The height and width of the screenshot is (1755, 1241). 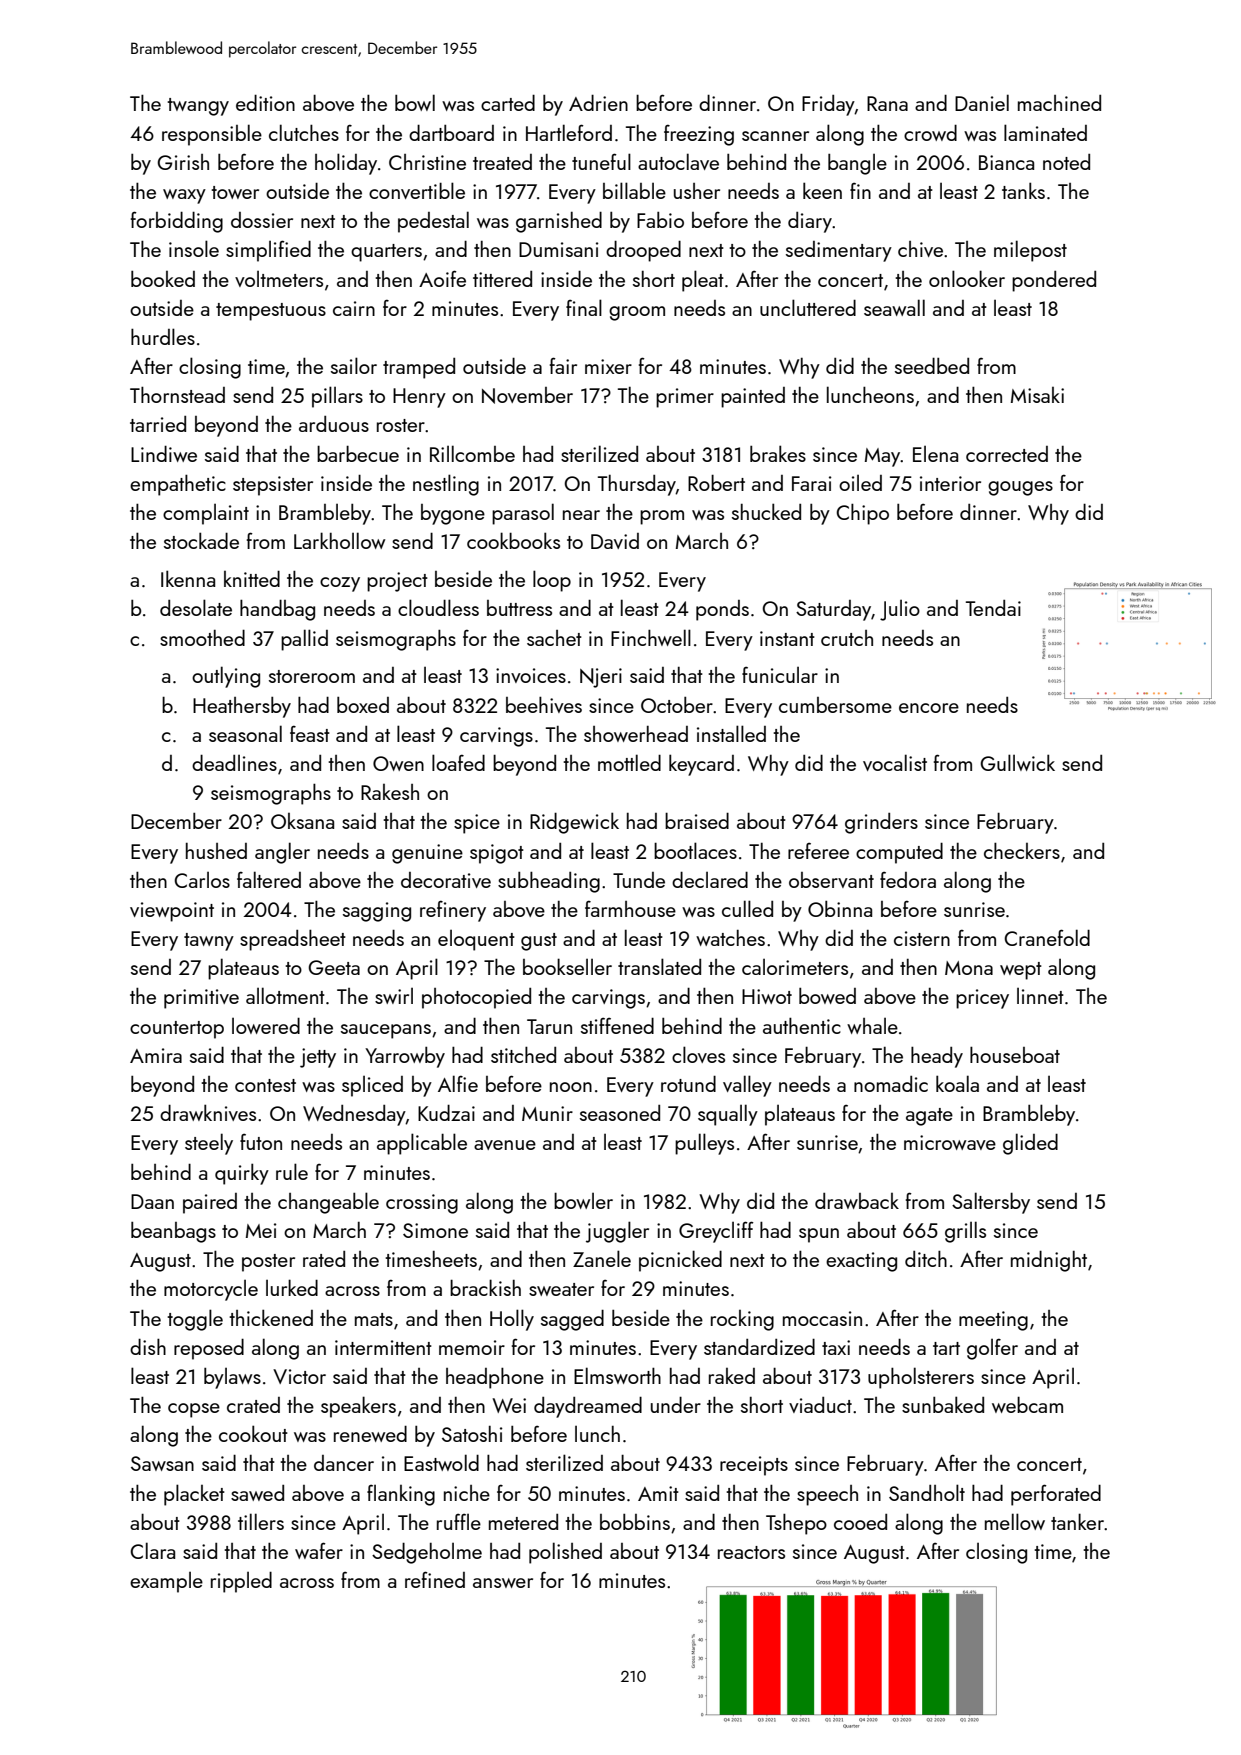 I want to click on wafer, so click(x=319, y=1550).
